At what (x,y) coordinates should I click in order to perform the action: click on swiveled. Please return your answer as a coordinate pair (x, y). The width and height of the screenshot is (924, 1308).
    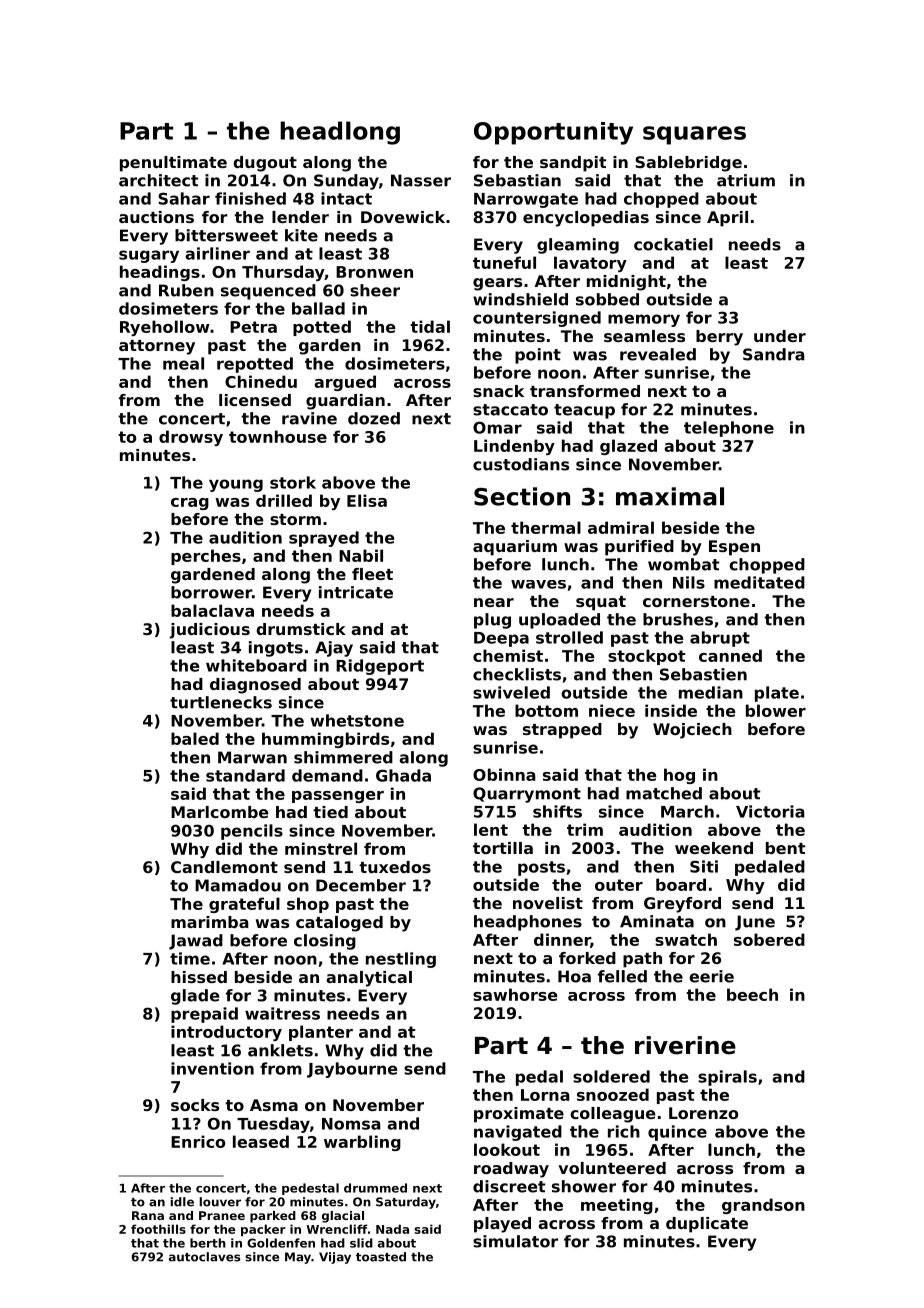
    Looking at the image, I should click on (511, 692).
